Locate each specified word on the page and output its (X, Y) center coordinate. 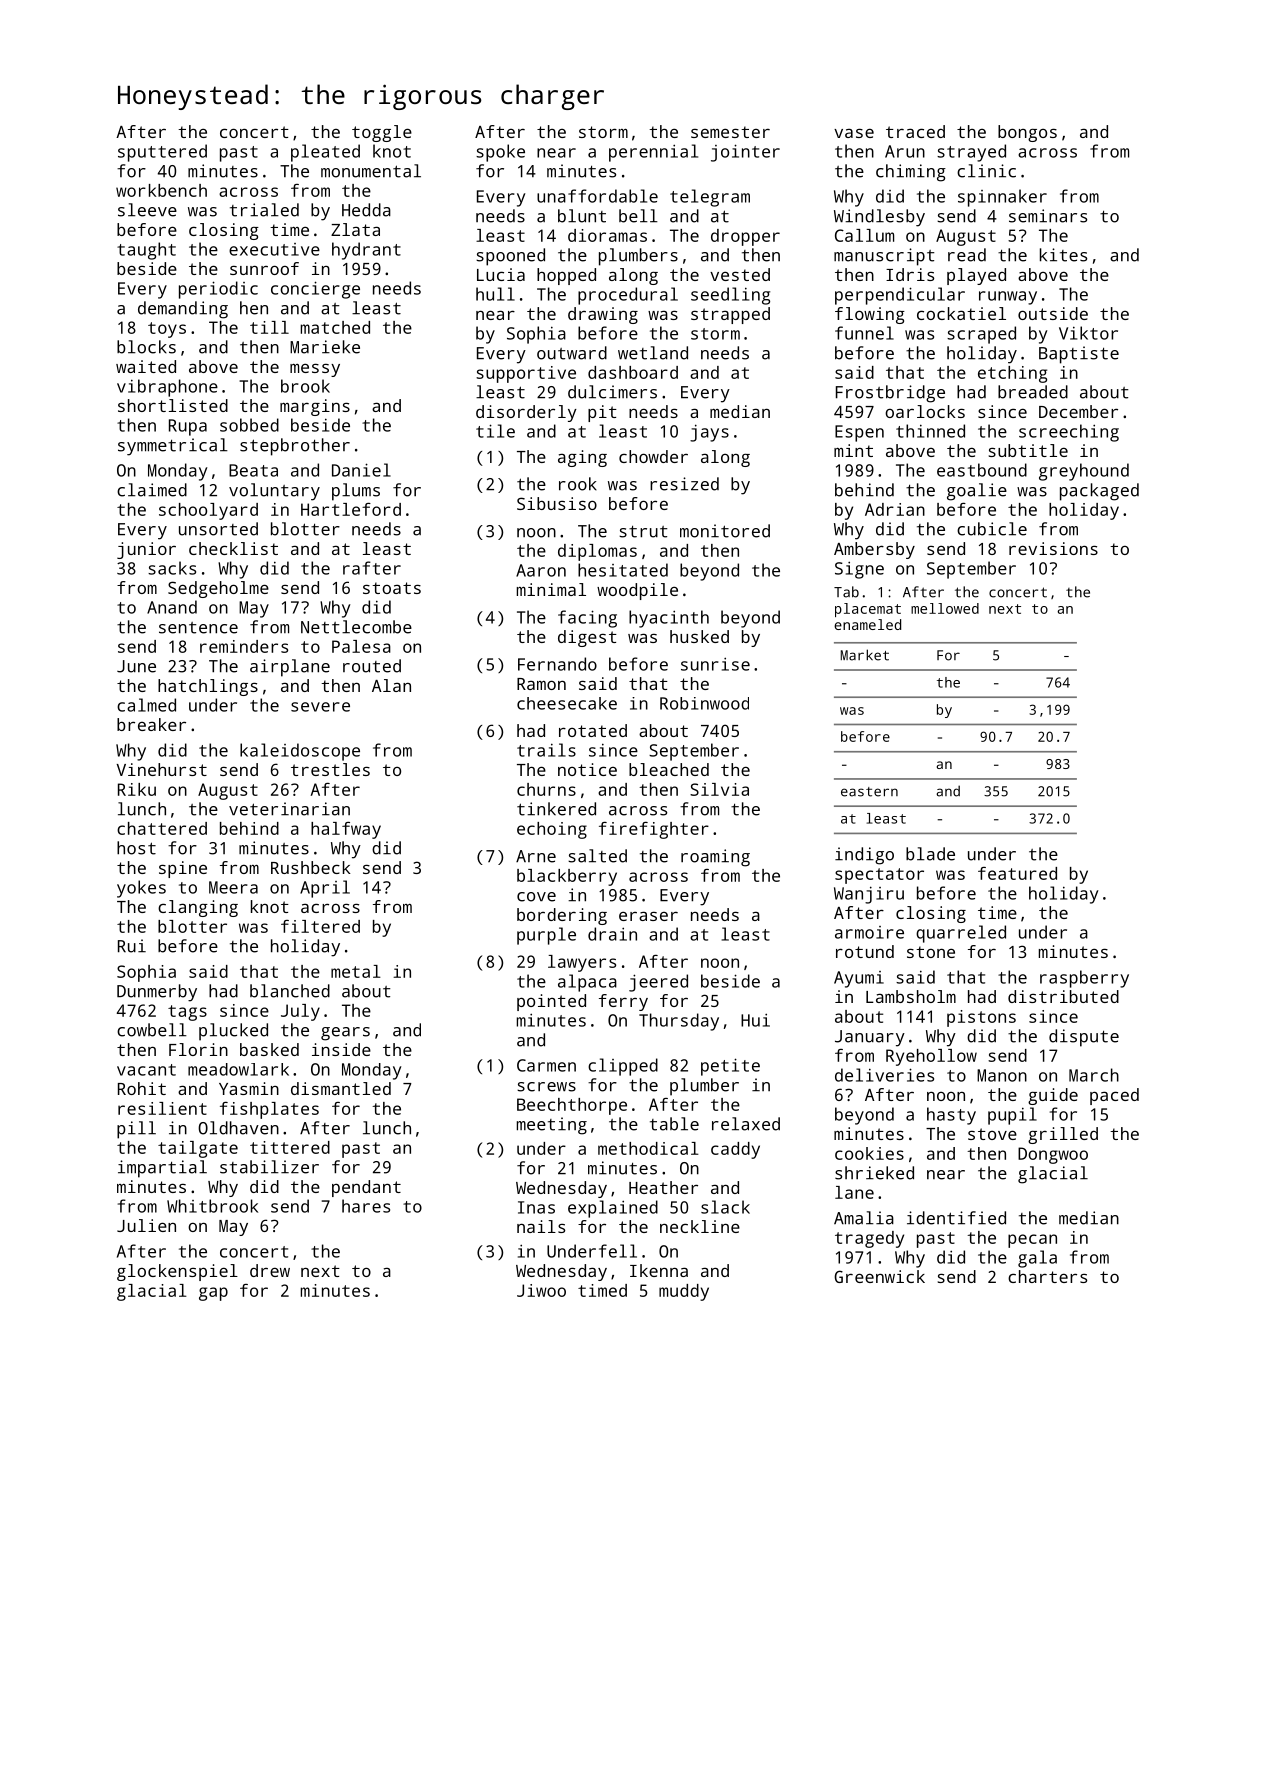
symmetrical (173, 447)
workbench (161, 190)
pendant (366, 1188)
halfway (346, 830)
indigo (864, 856)
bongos (1027, 133)
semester (730, 132)
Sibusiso (557, 503)
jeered (658, 983)
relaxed (746, 1124)
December (1078, 411)
